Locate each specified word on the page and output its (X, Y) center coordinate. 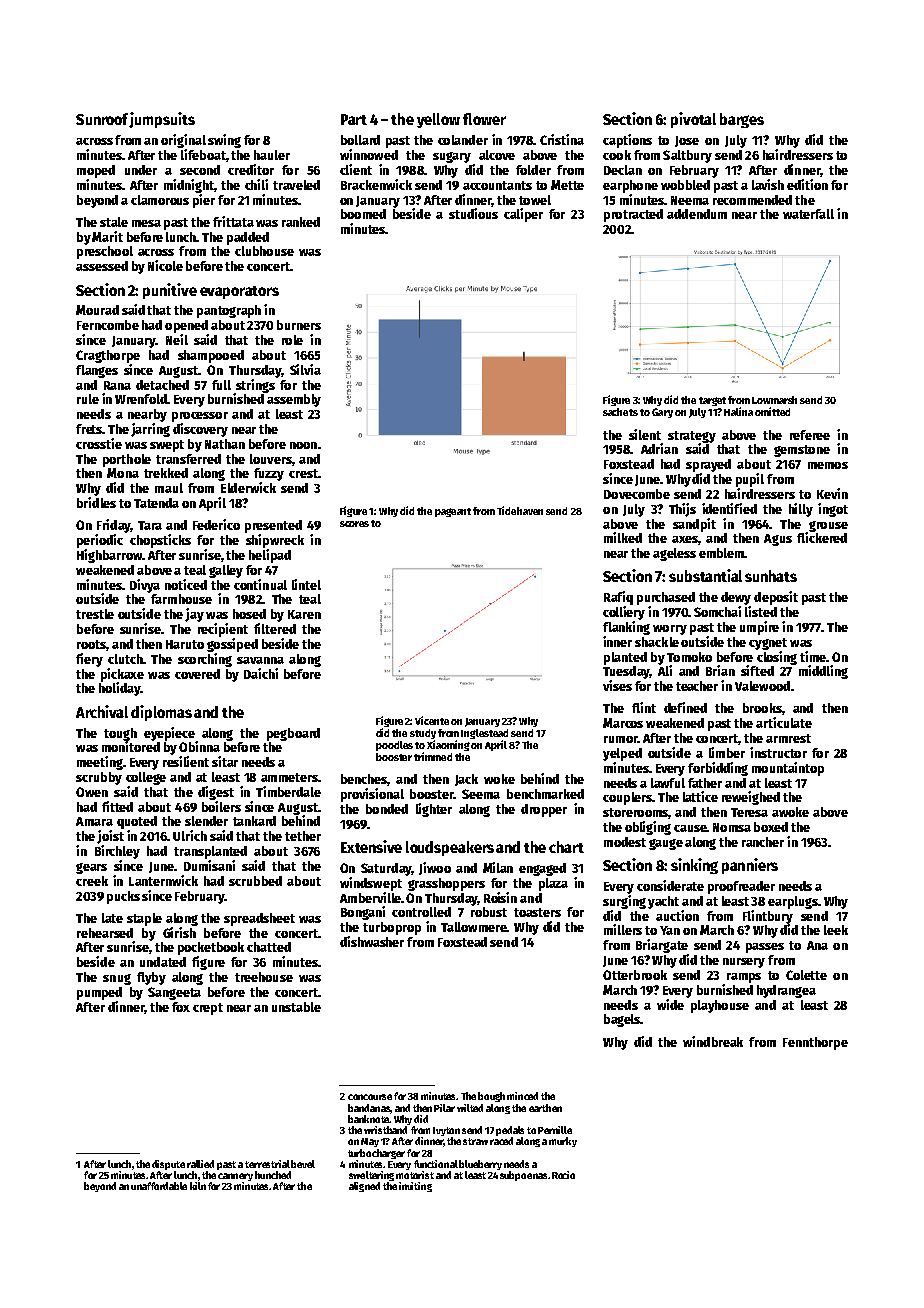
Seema (481, 794)
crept (208, 1009)
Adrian (659, 448)
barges (742, 120)
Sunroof (103, 120)
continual (260, 584)
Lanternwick (163, 880)
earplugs (793, 902)
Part (354, 119)
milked (623, 537)
